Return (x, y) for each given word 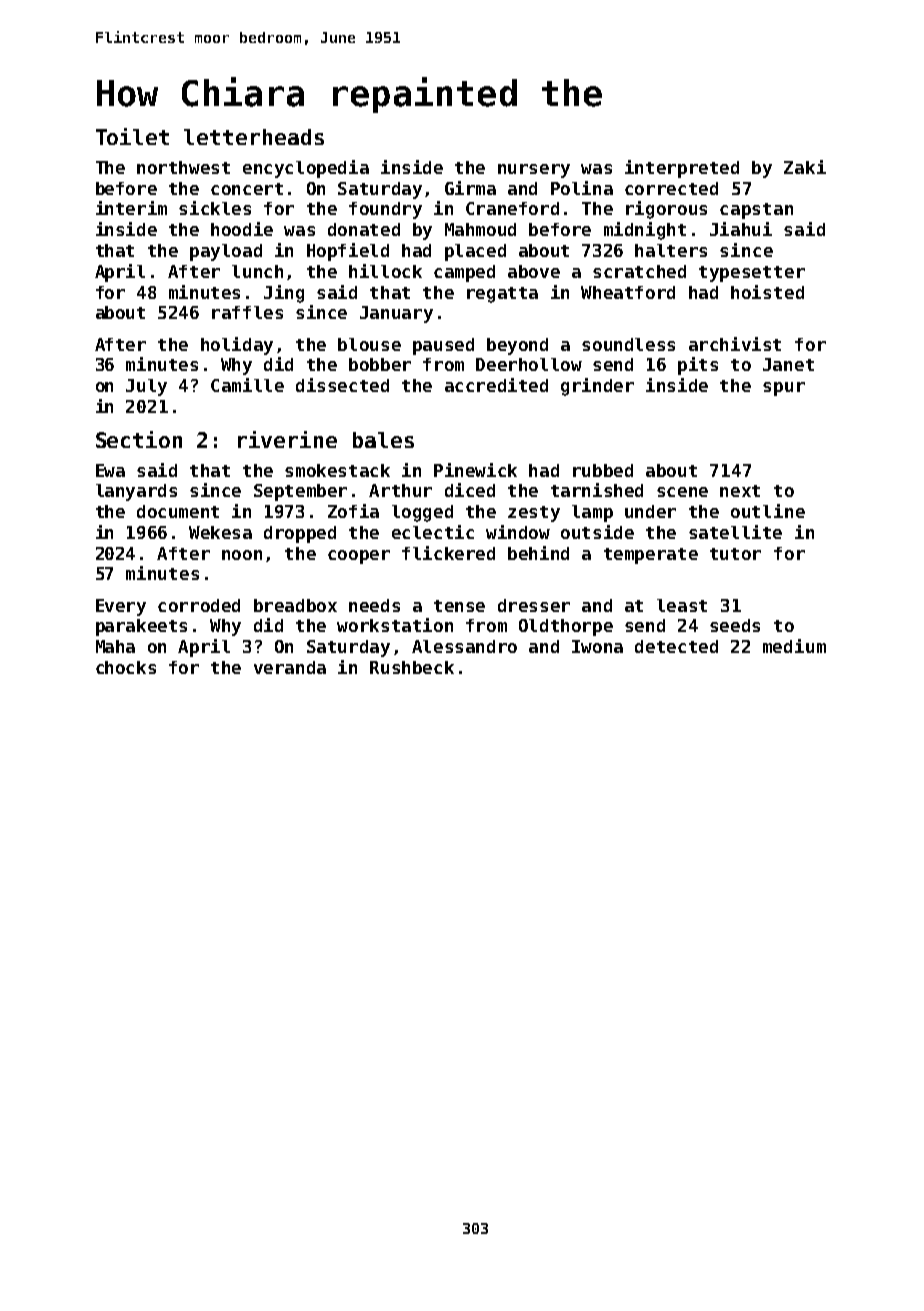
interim (131, 208)
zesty (534, 514)
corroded (199, 605)
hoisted (767, 292)
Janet (788, 364)
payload (226, 252)
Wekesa (220, 532)
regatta (502, 295)
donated (364, 229)
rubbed (603, 470)
